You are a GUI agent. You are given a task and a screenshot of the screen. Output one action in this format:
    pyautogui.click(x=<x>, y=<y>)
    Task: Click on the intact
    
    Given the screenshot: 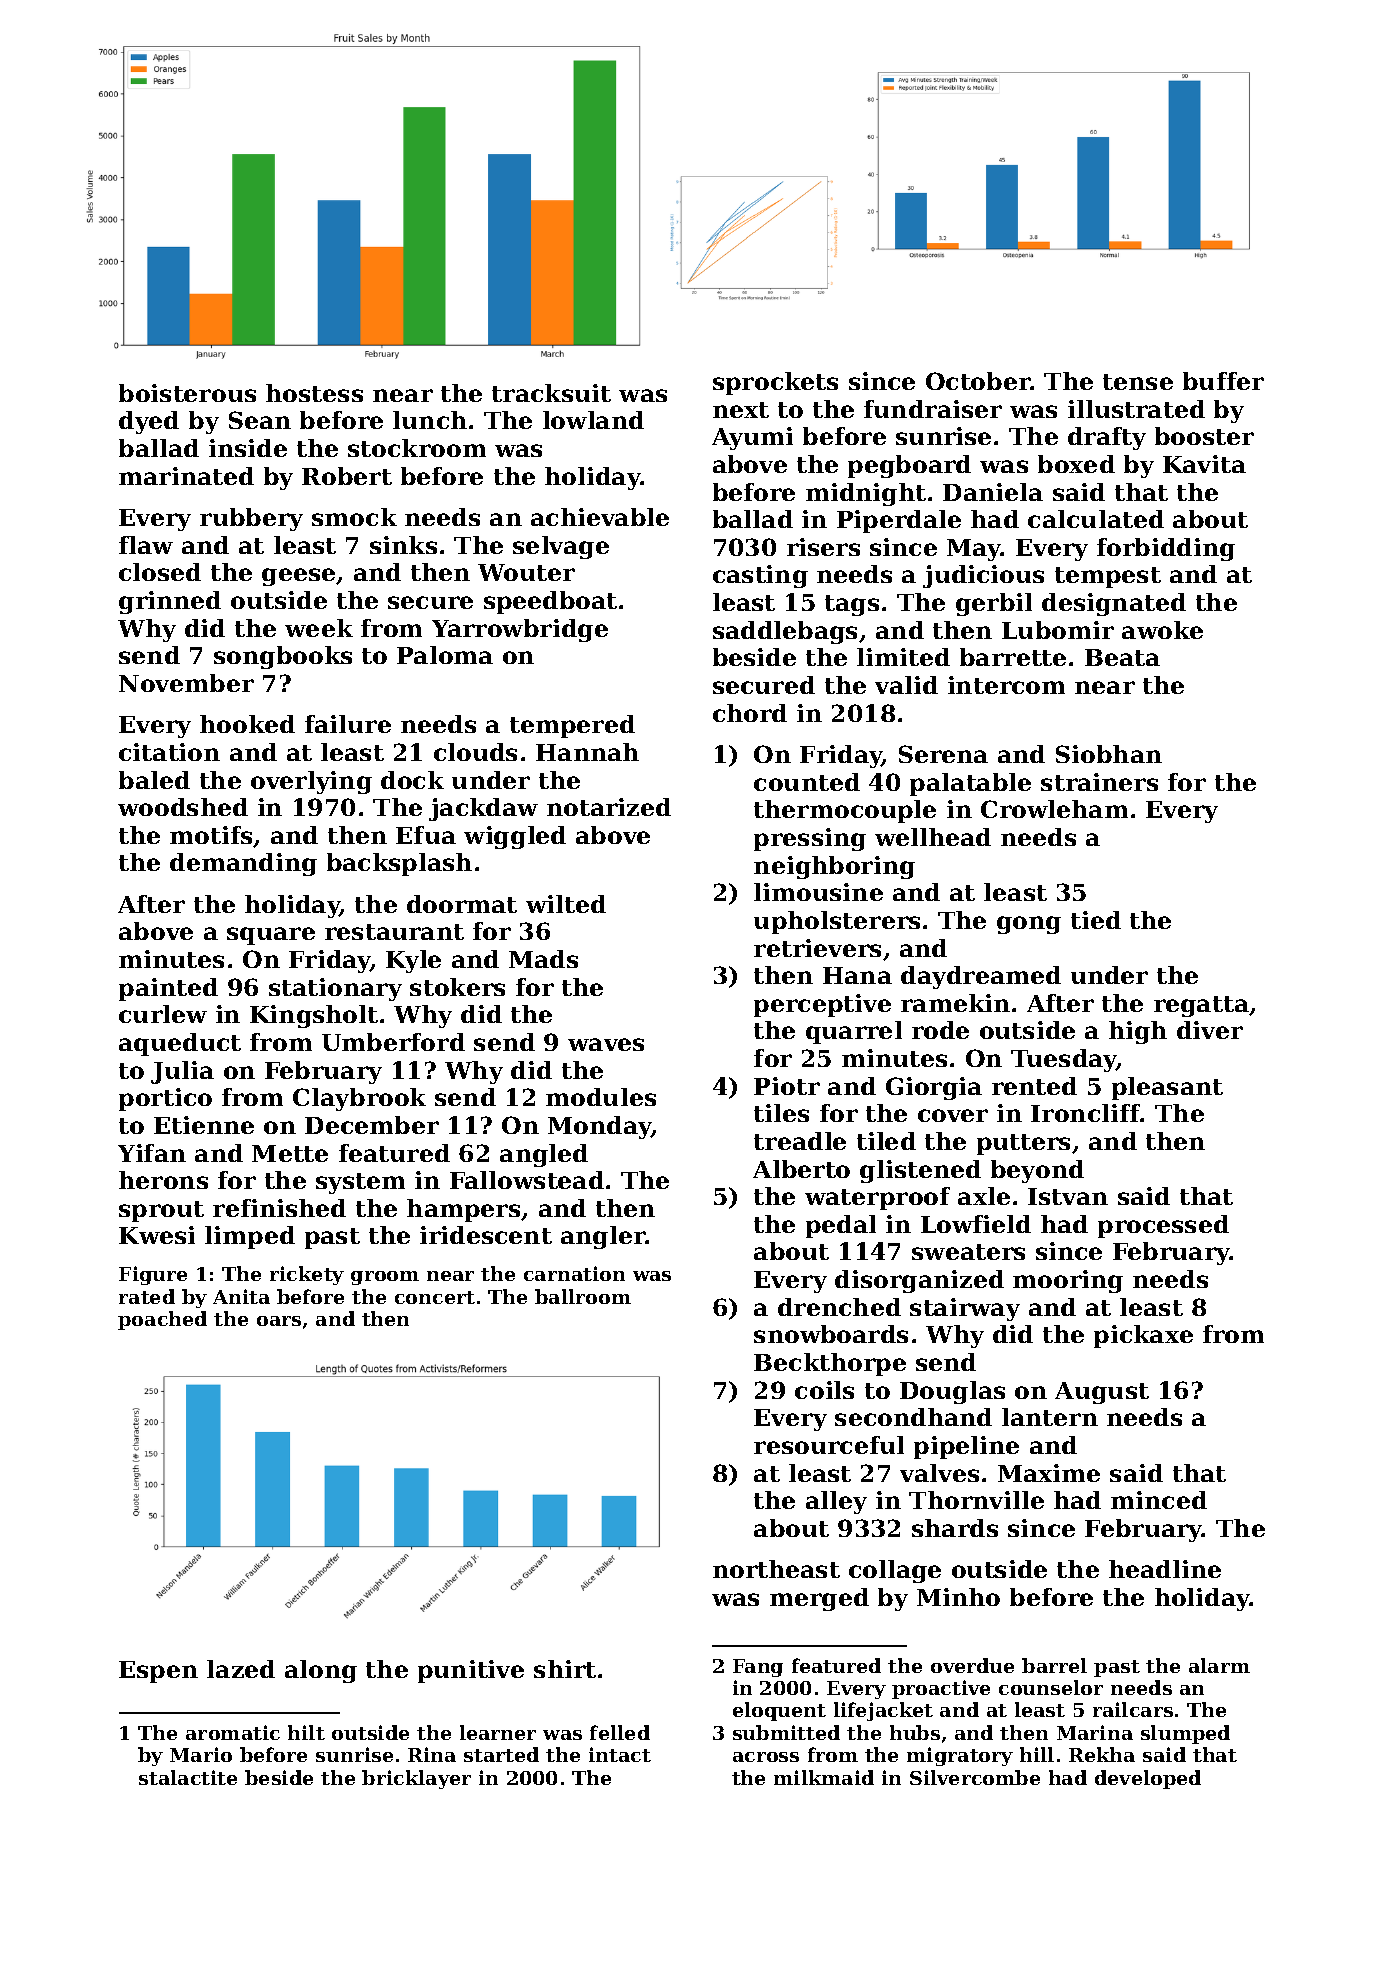 What is the action you would take?
    pyautogui.click(x=620, y=1754)
